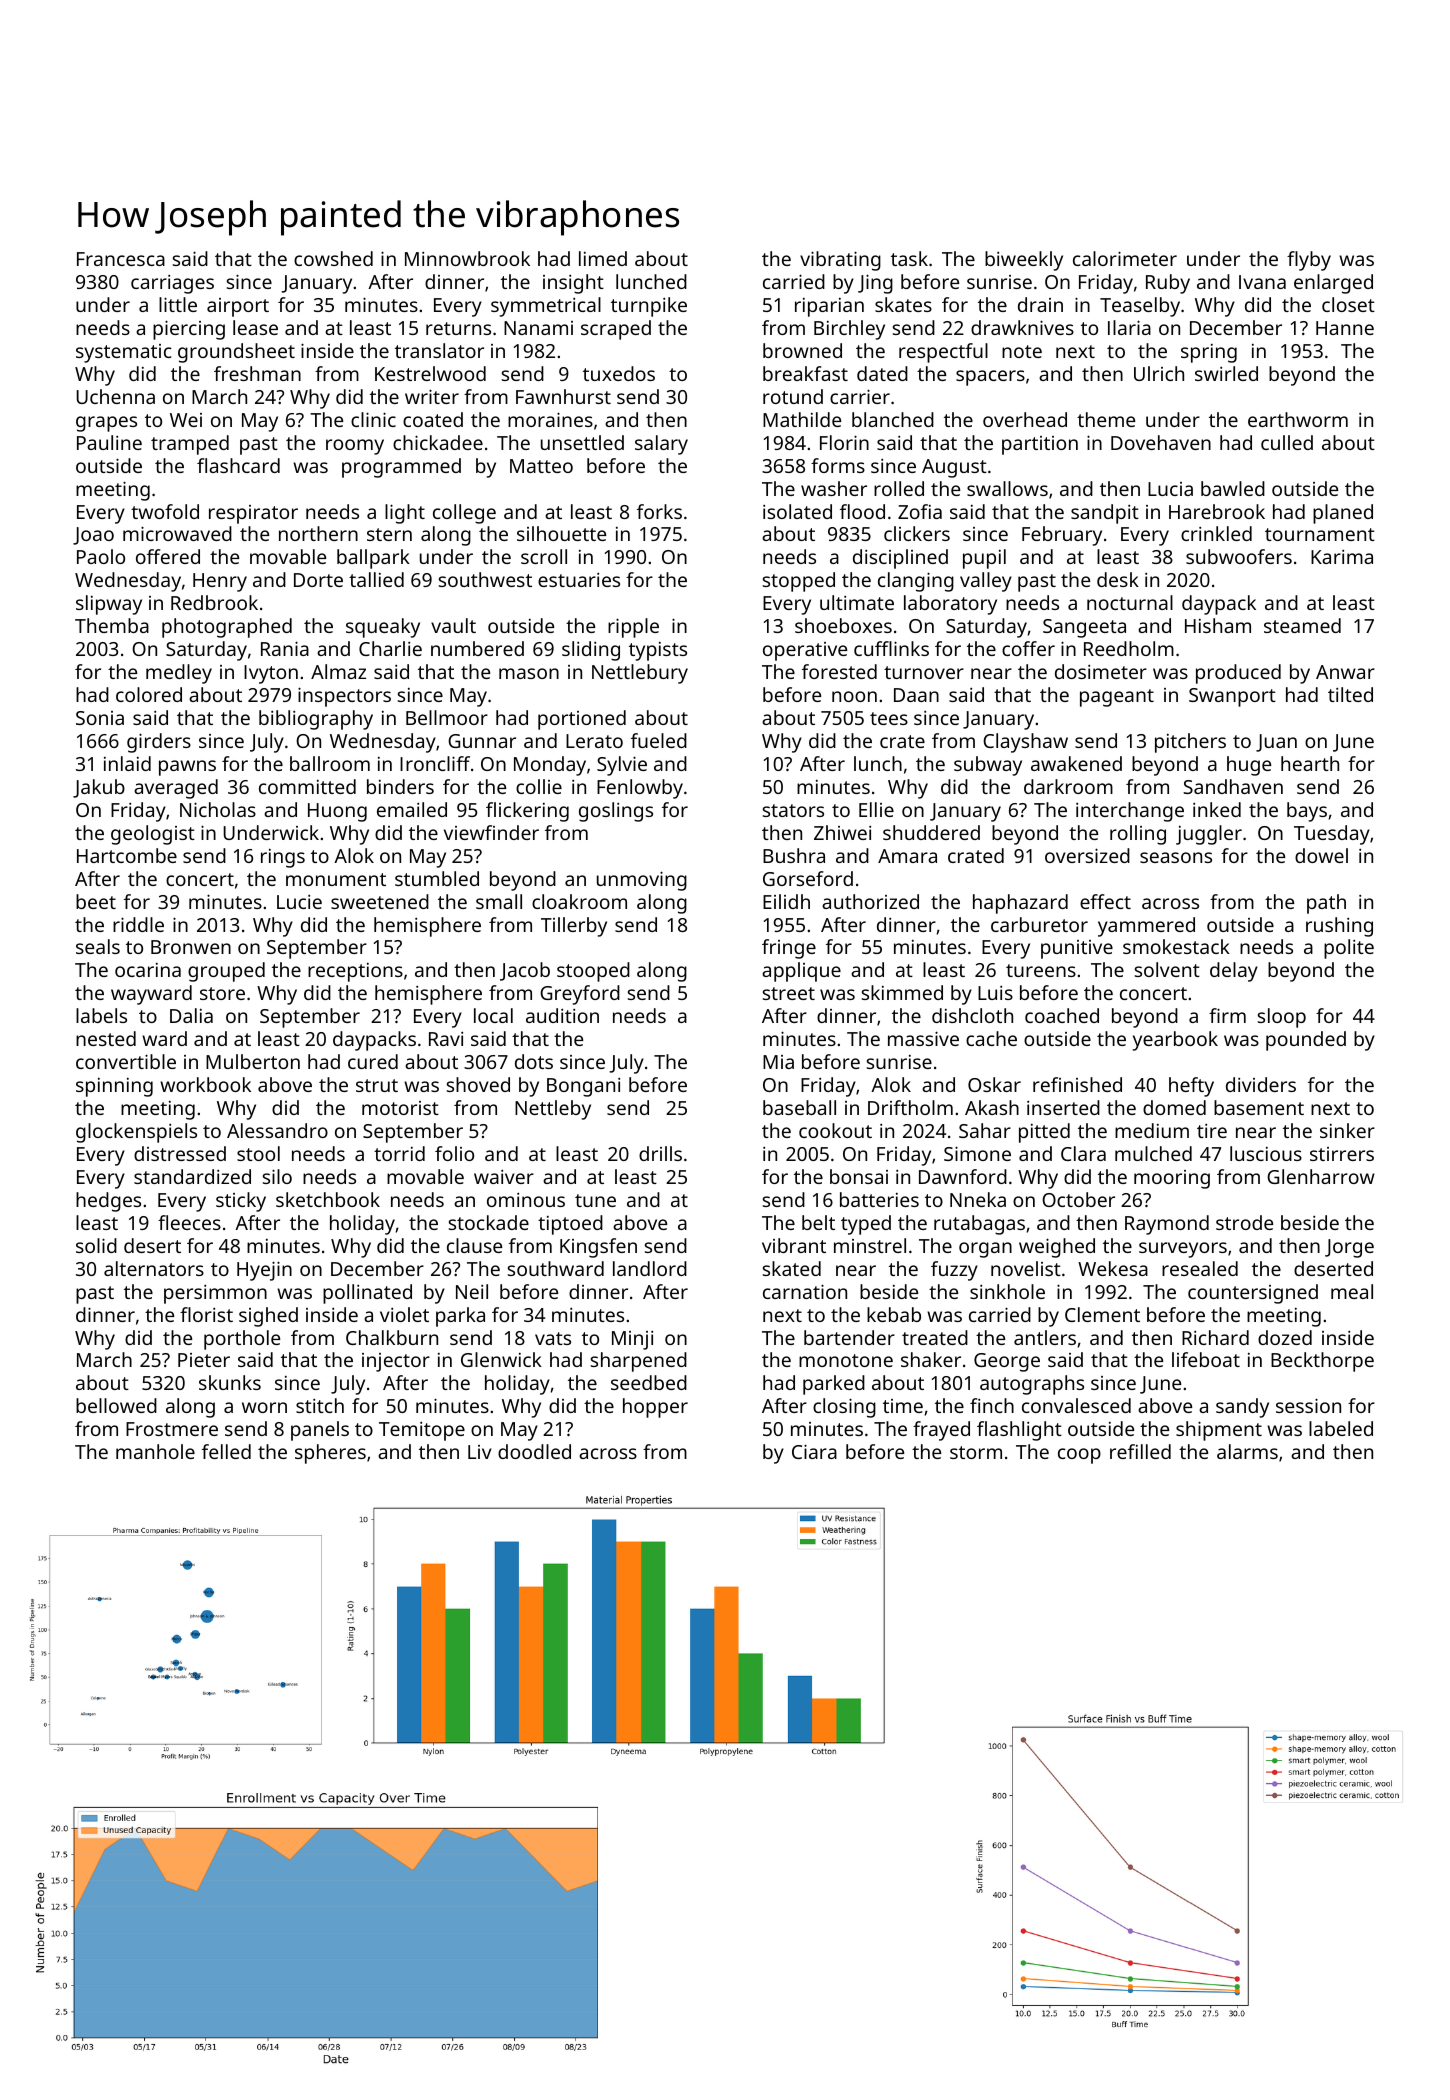 The height and width of the screenshot is (2100, 1450). Describe the element at coordinates (640, 789) in the screenshot. I see `Fenlowby` at that location.
